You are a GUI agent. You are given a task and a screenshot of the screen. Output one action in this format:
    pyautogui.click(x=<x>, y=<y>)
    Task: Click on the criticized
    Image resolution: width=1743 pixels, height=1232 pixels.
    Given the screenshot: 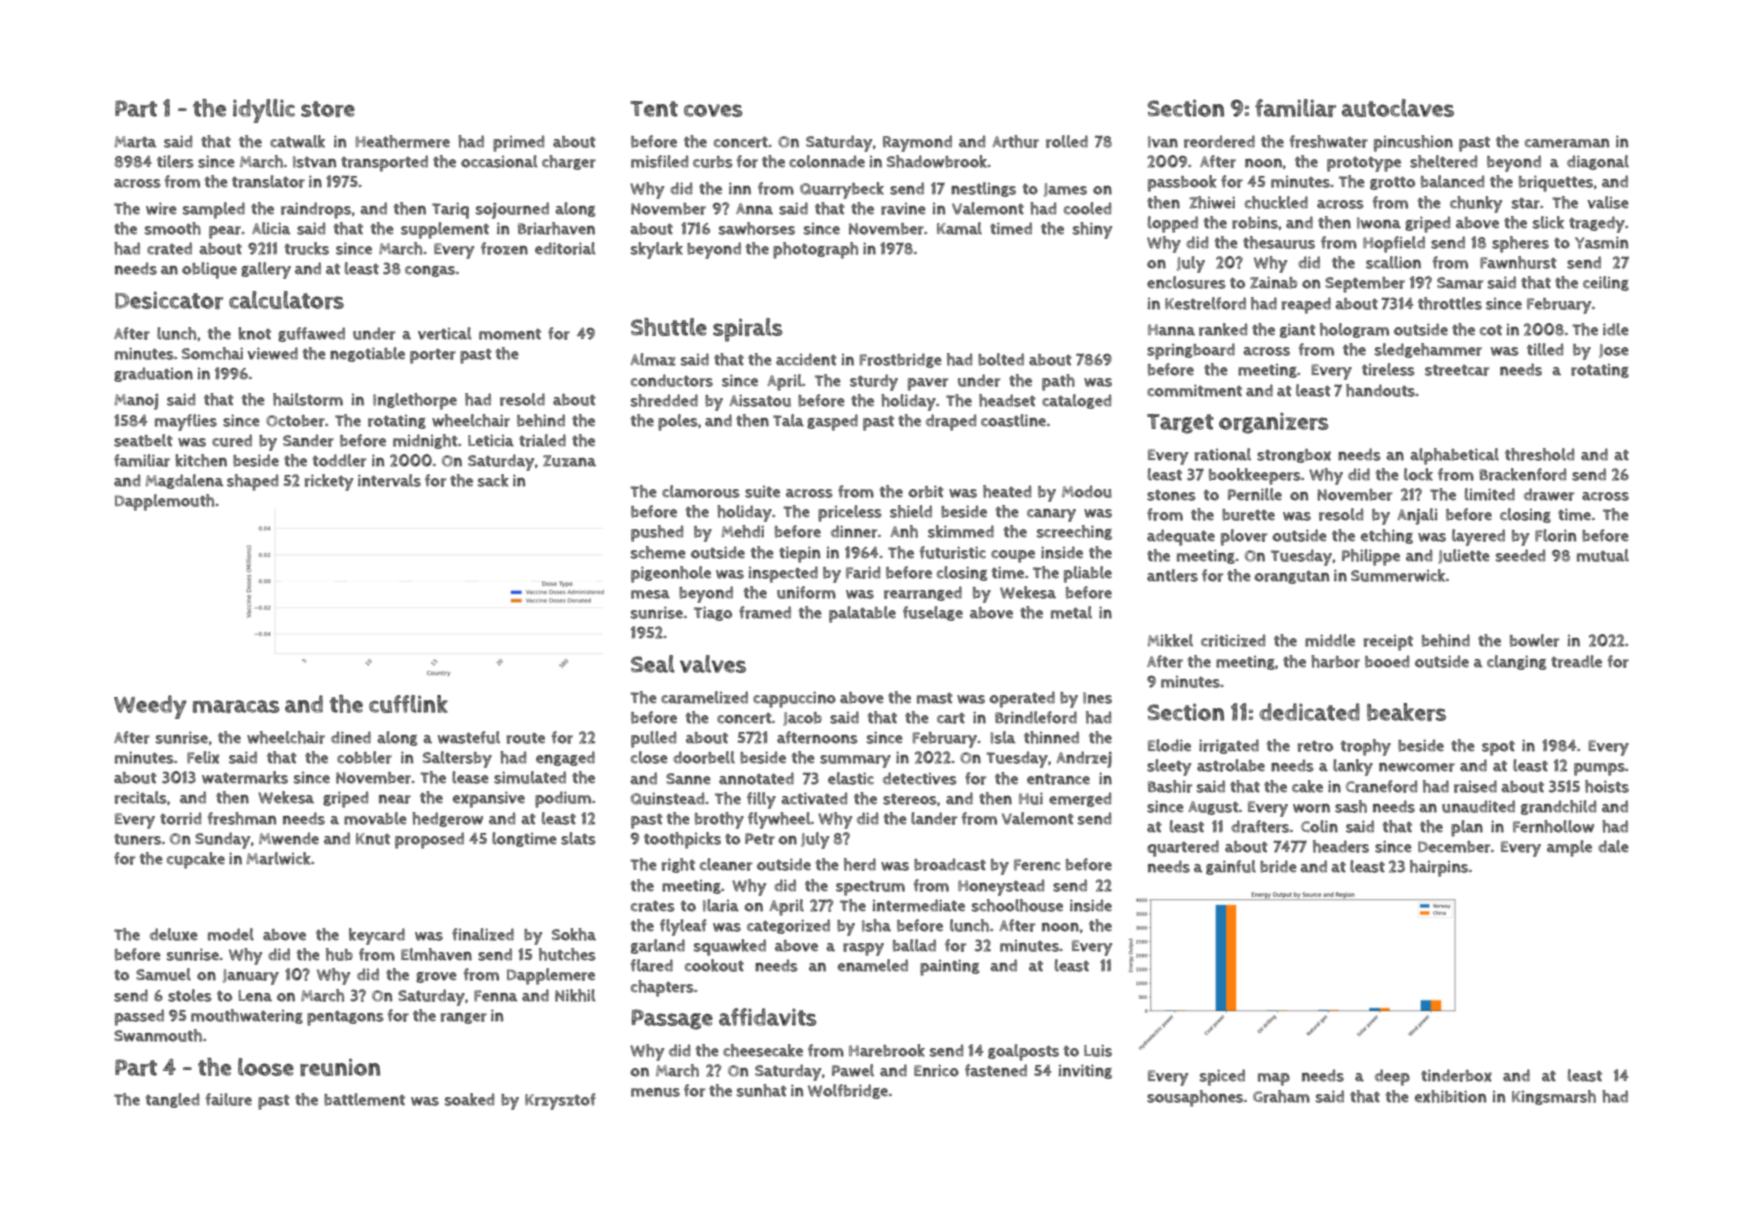 What is the action you would take?
    pyautogui.click(x=1233, y=640)
